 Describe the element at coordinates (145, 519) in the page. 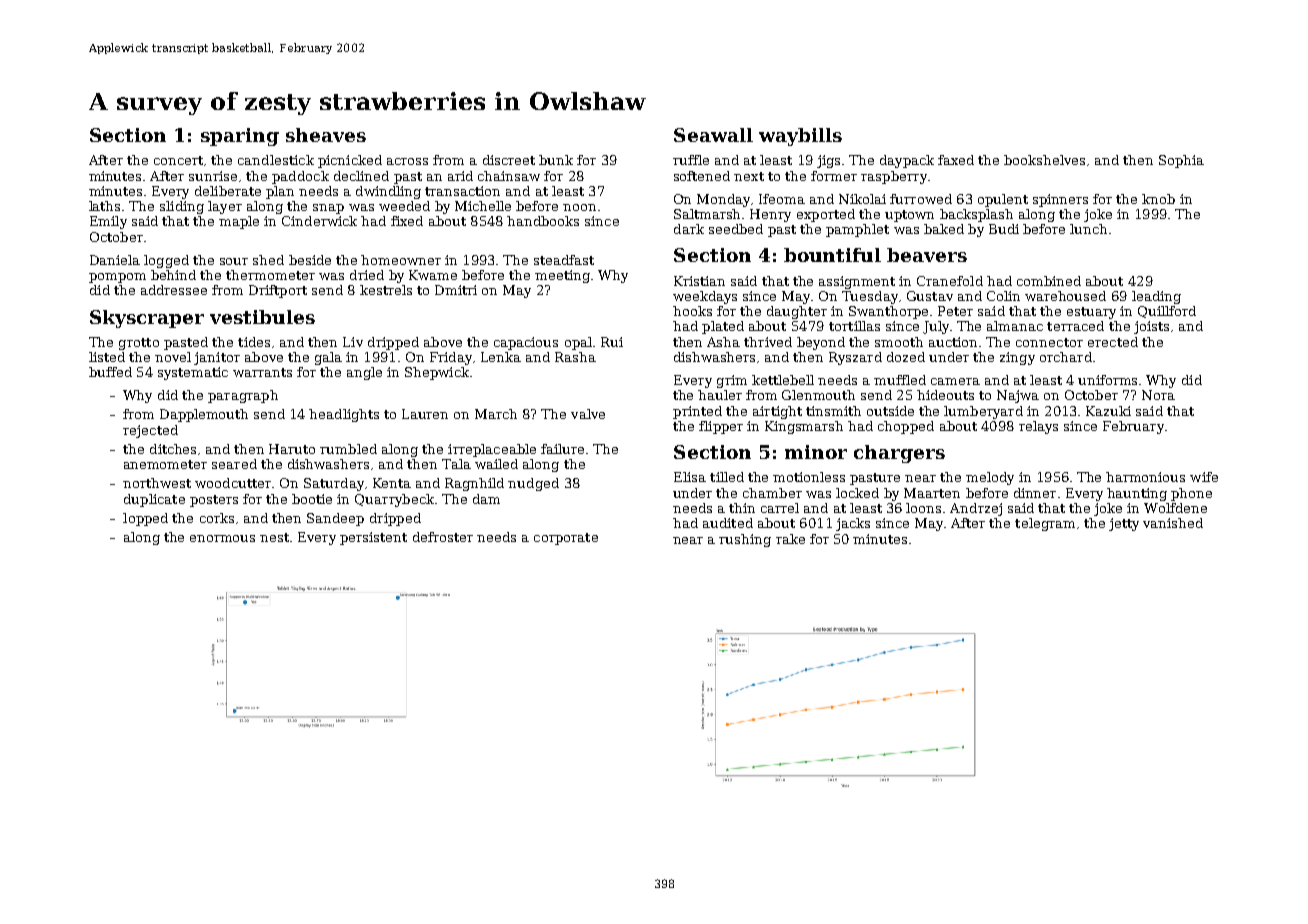

I see `lopped` at that location.
